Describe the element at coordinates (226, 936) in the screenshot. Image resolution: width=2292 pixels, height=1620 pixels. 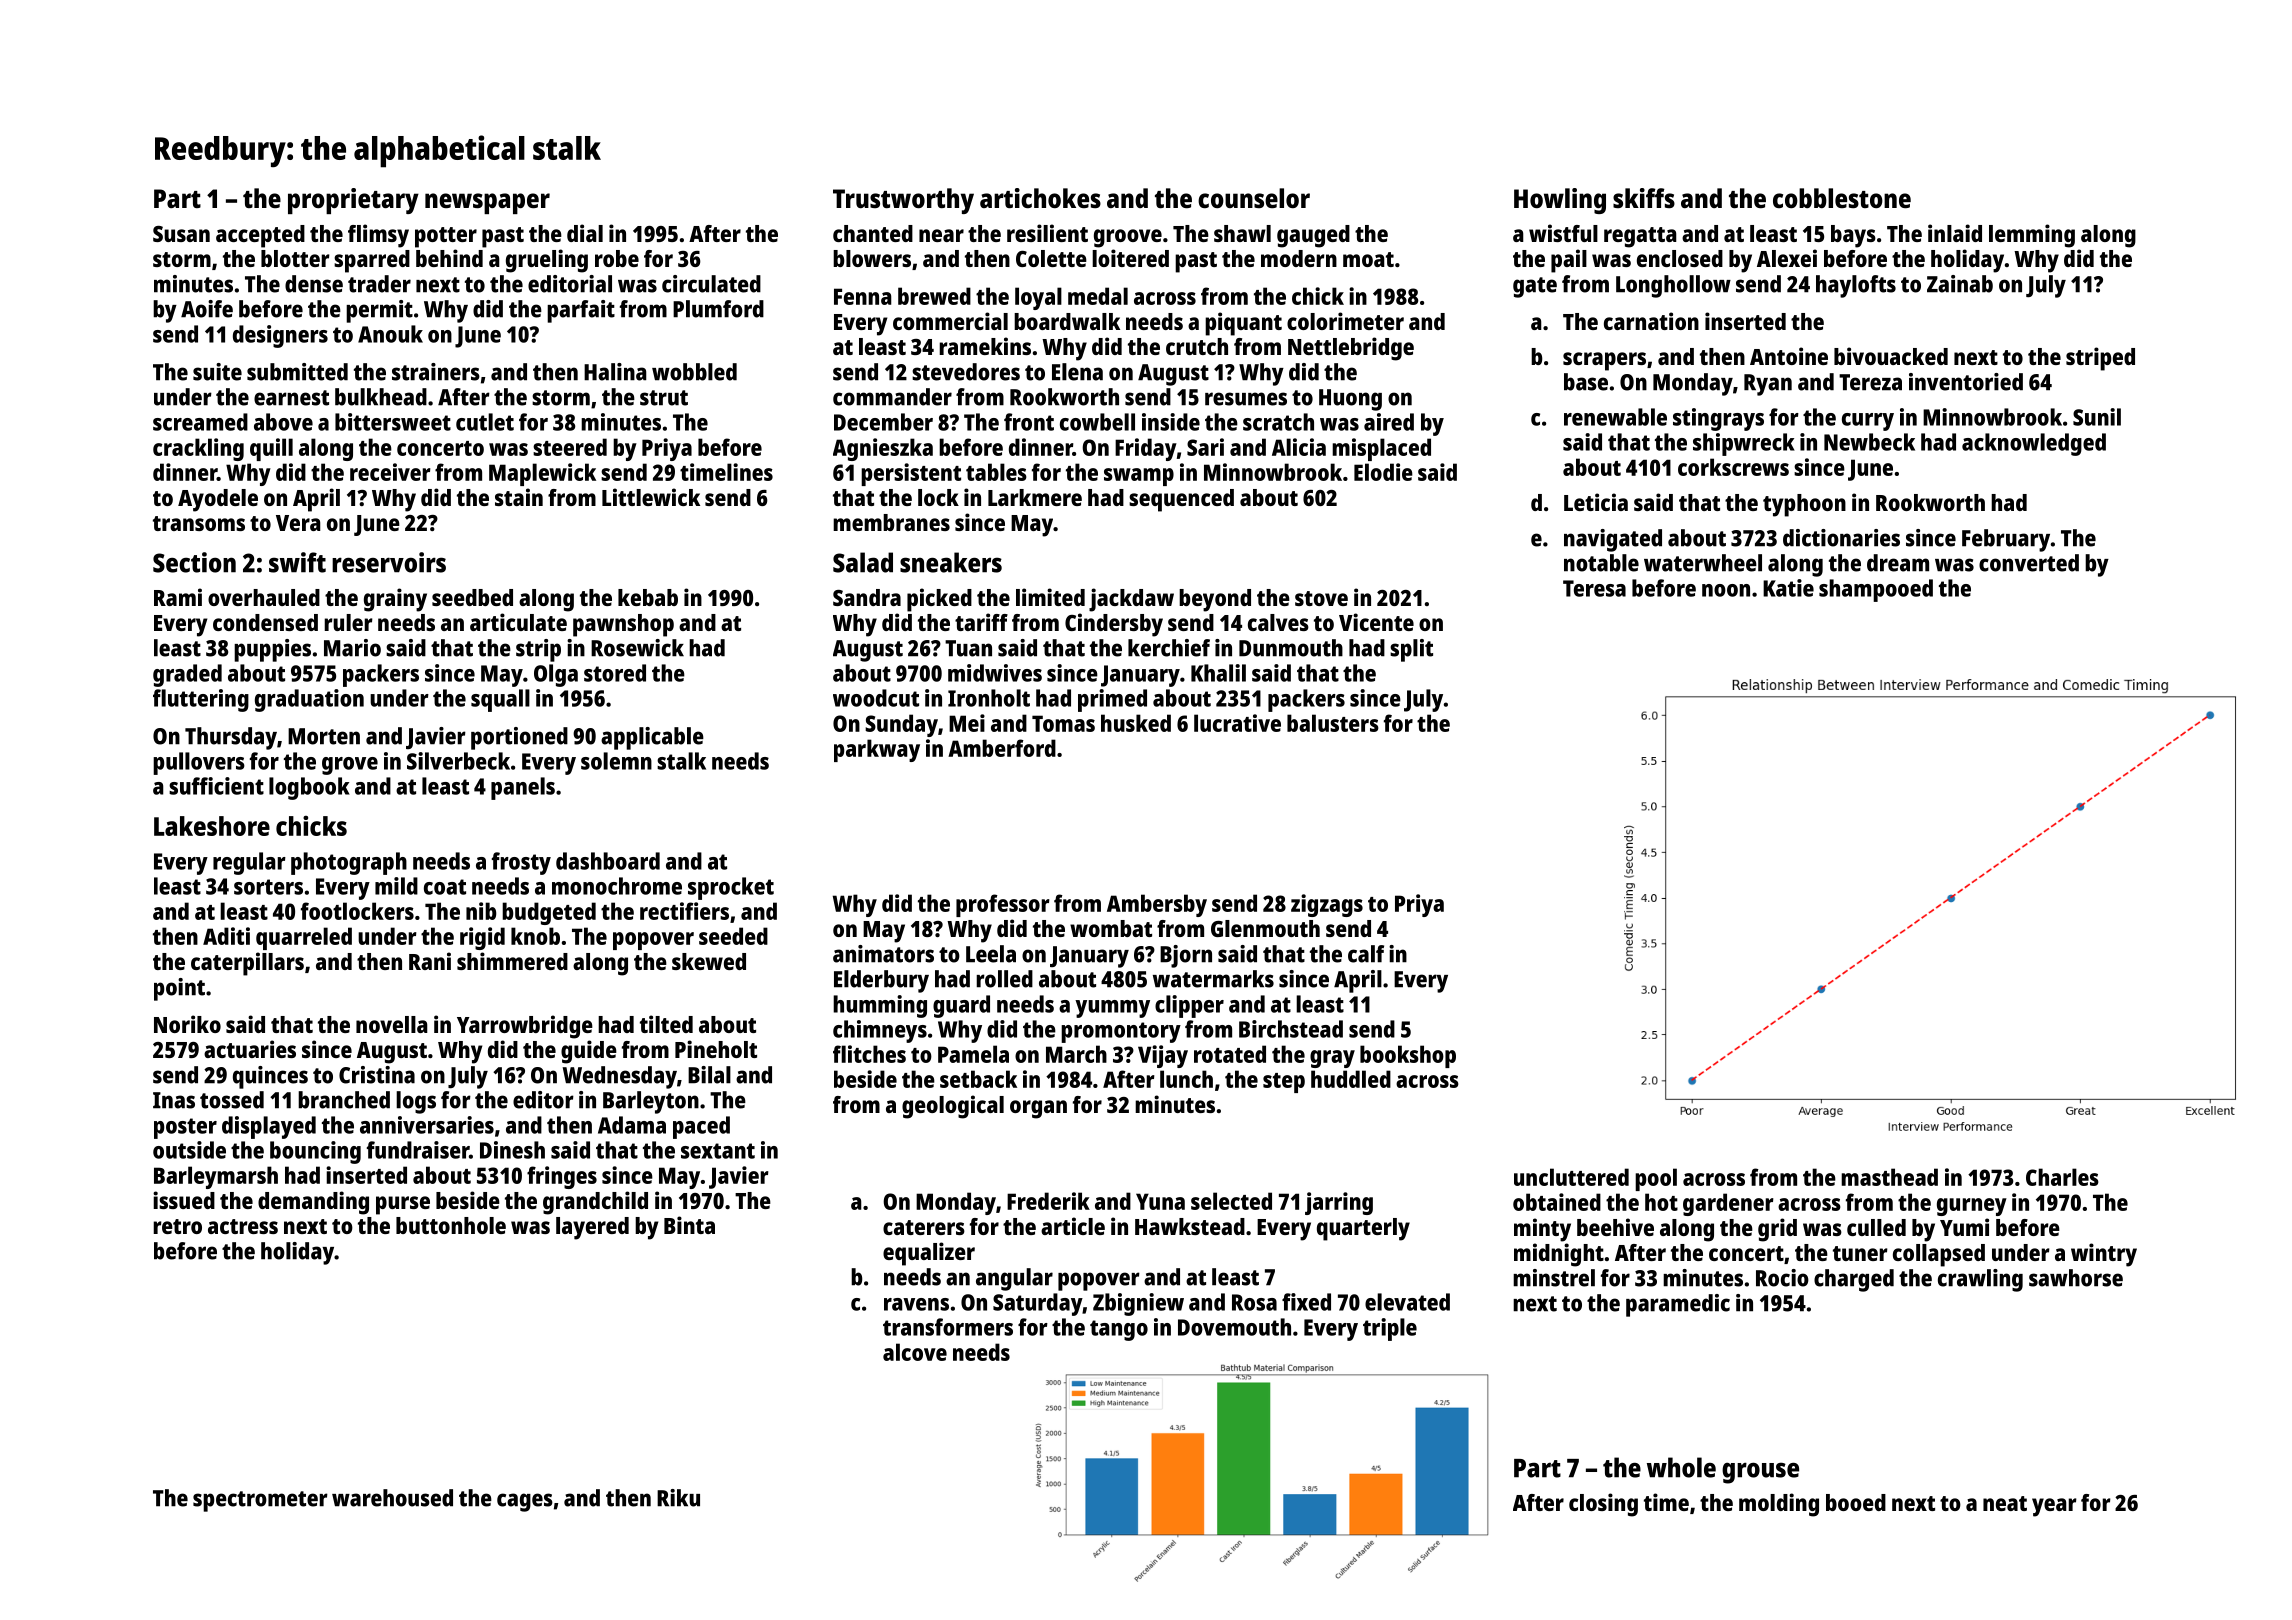
I see `Aditi` at that location.
